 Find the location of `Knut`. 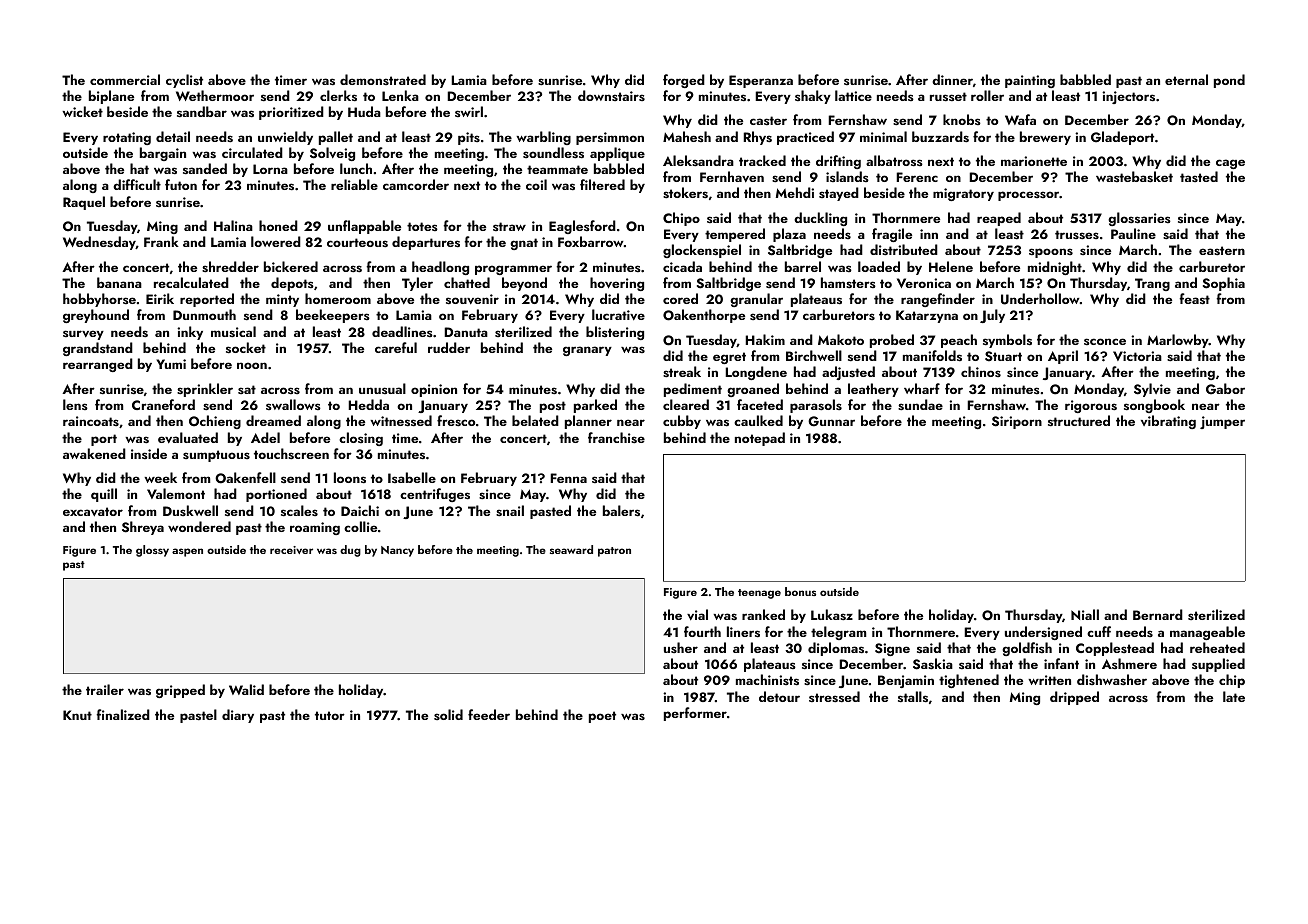

Knut is located at coordinates (77, 715).
